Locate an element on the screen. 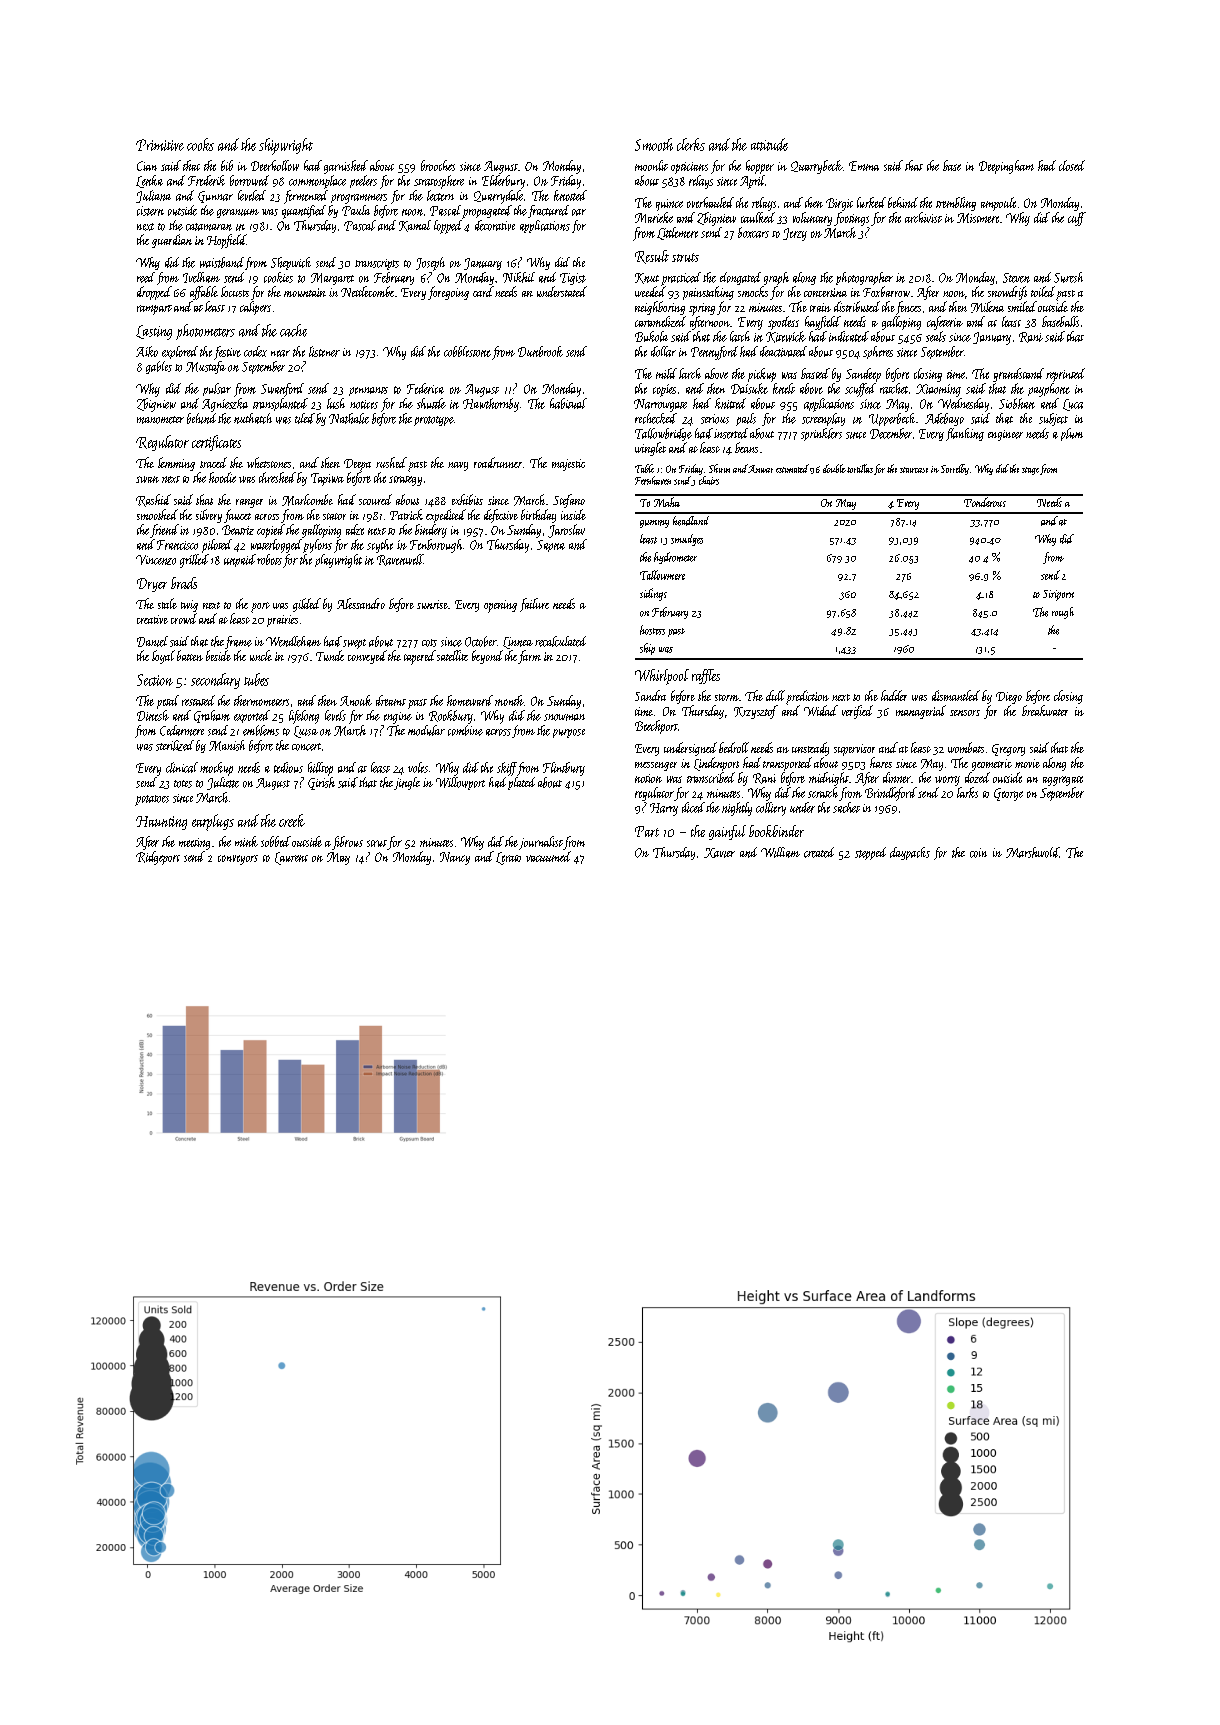  pulsar is located at coordinates (217, 389).
